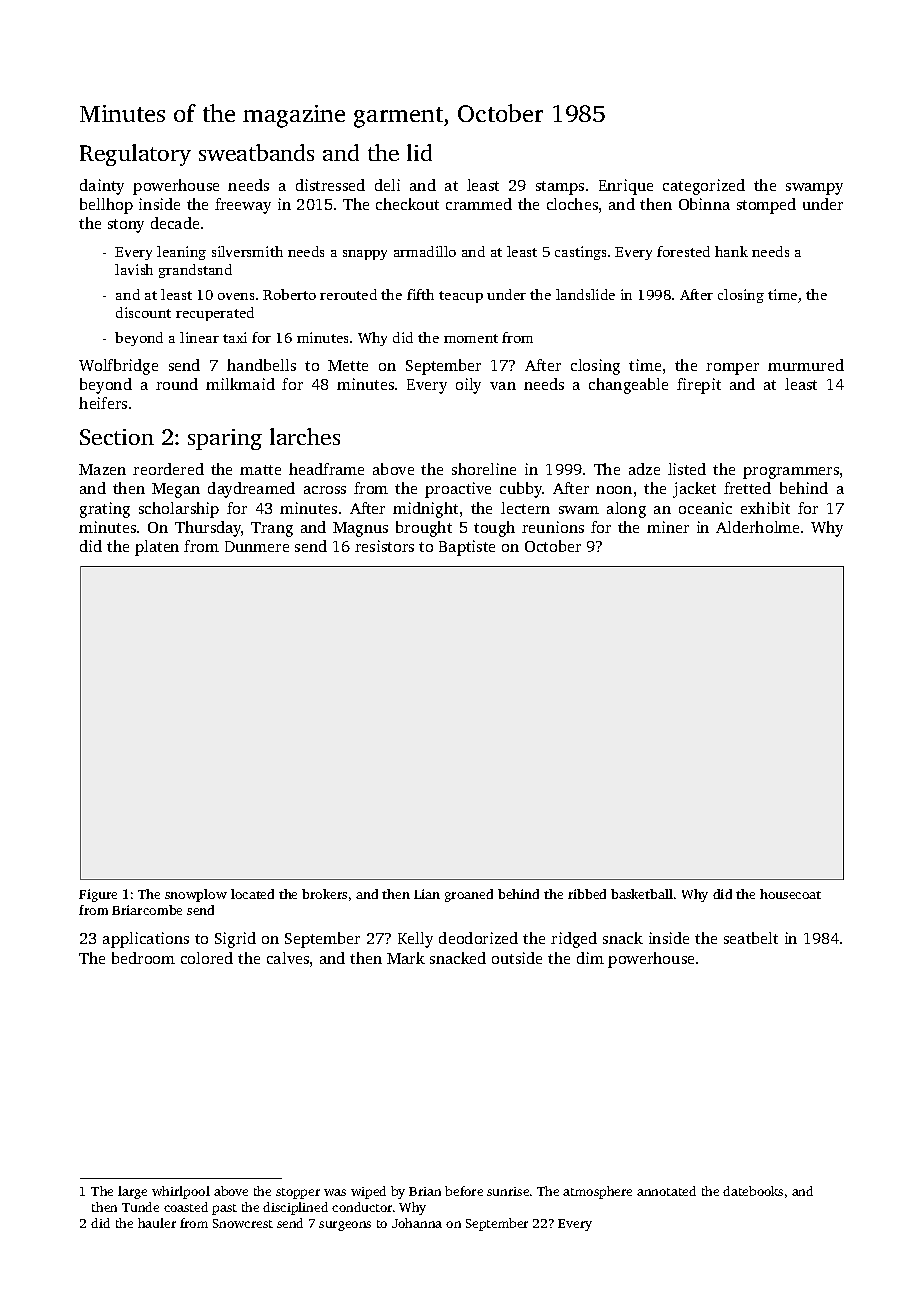  Describe the element at coordinates (288, 958) in the screenshot. I see `calves` at that location.
